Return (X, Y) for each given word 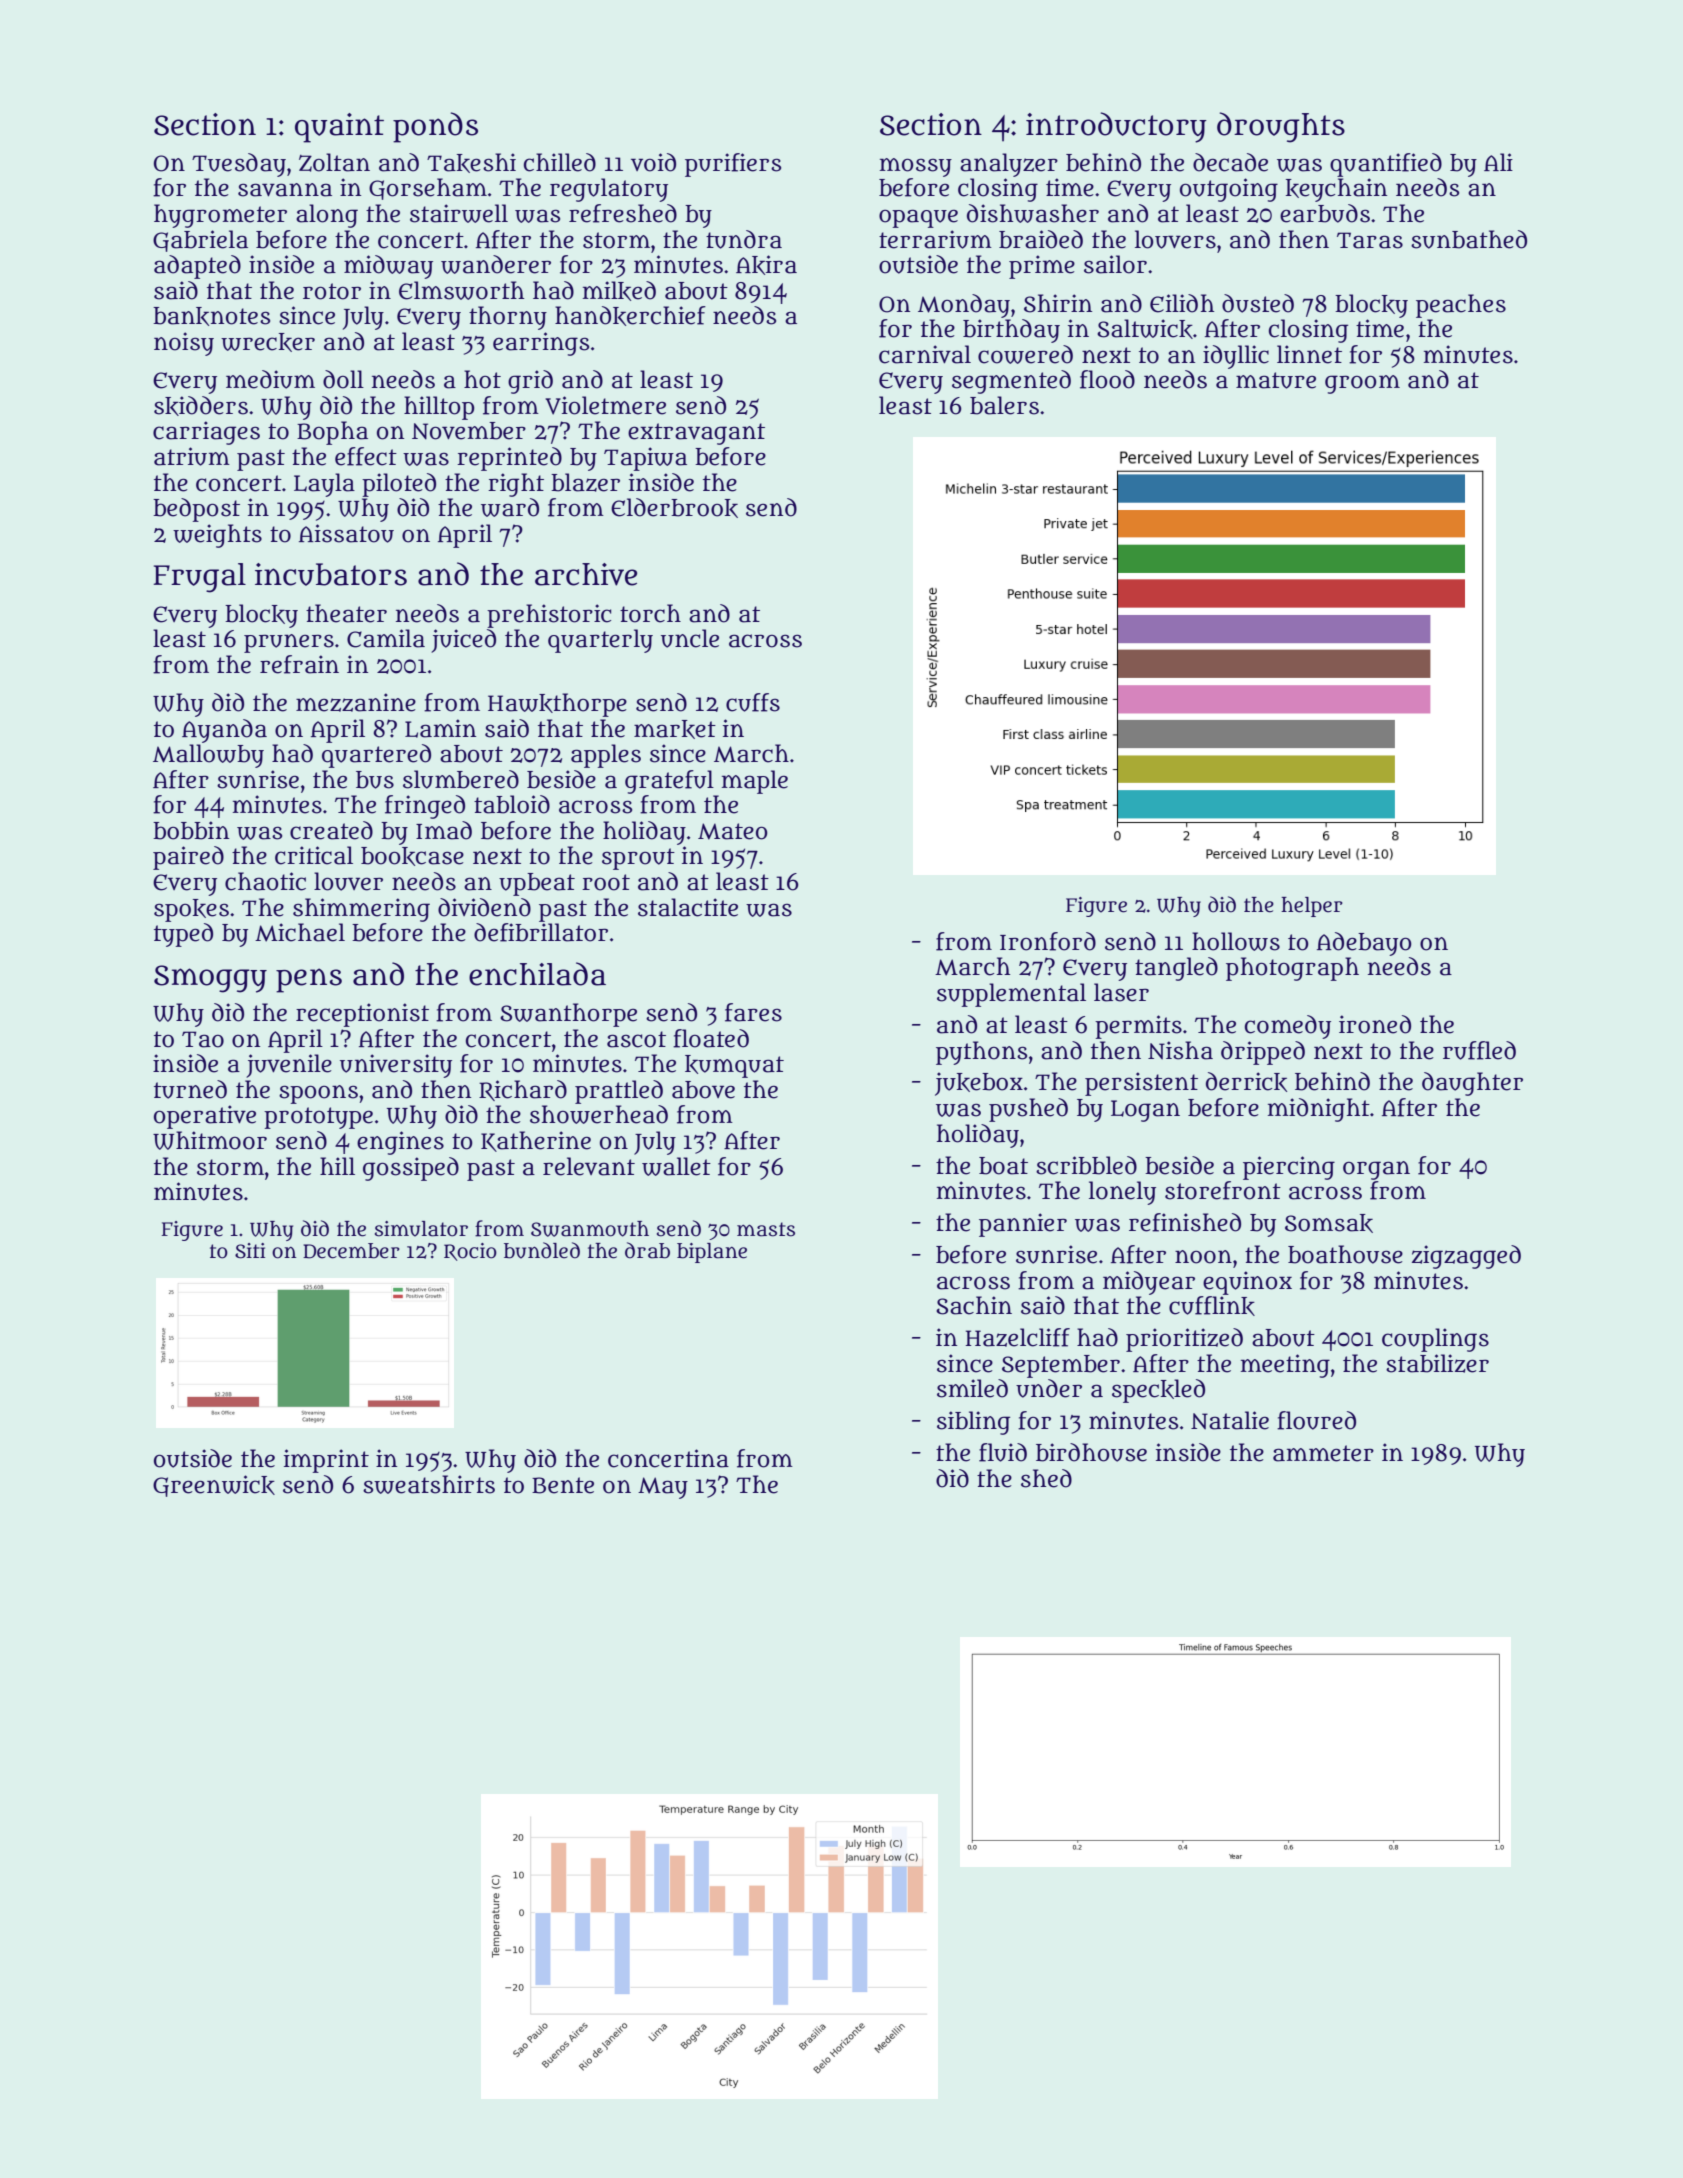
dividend (484, 907)
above (703, 1090)
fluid (1003, 1452)
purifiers (733, 165)
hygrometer (220, 216)
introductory (1116, 127)
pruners (289, 643)
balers (1004, 405)
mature (1276, 380)
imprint (326, 1461)
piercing (1289, 1168)
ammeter (1323, 1453)
